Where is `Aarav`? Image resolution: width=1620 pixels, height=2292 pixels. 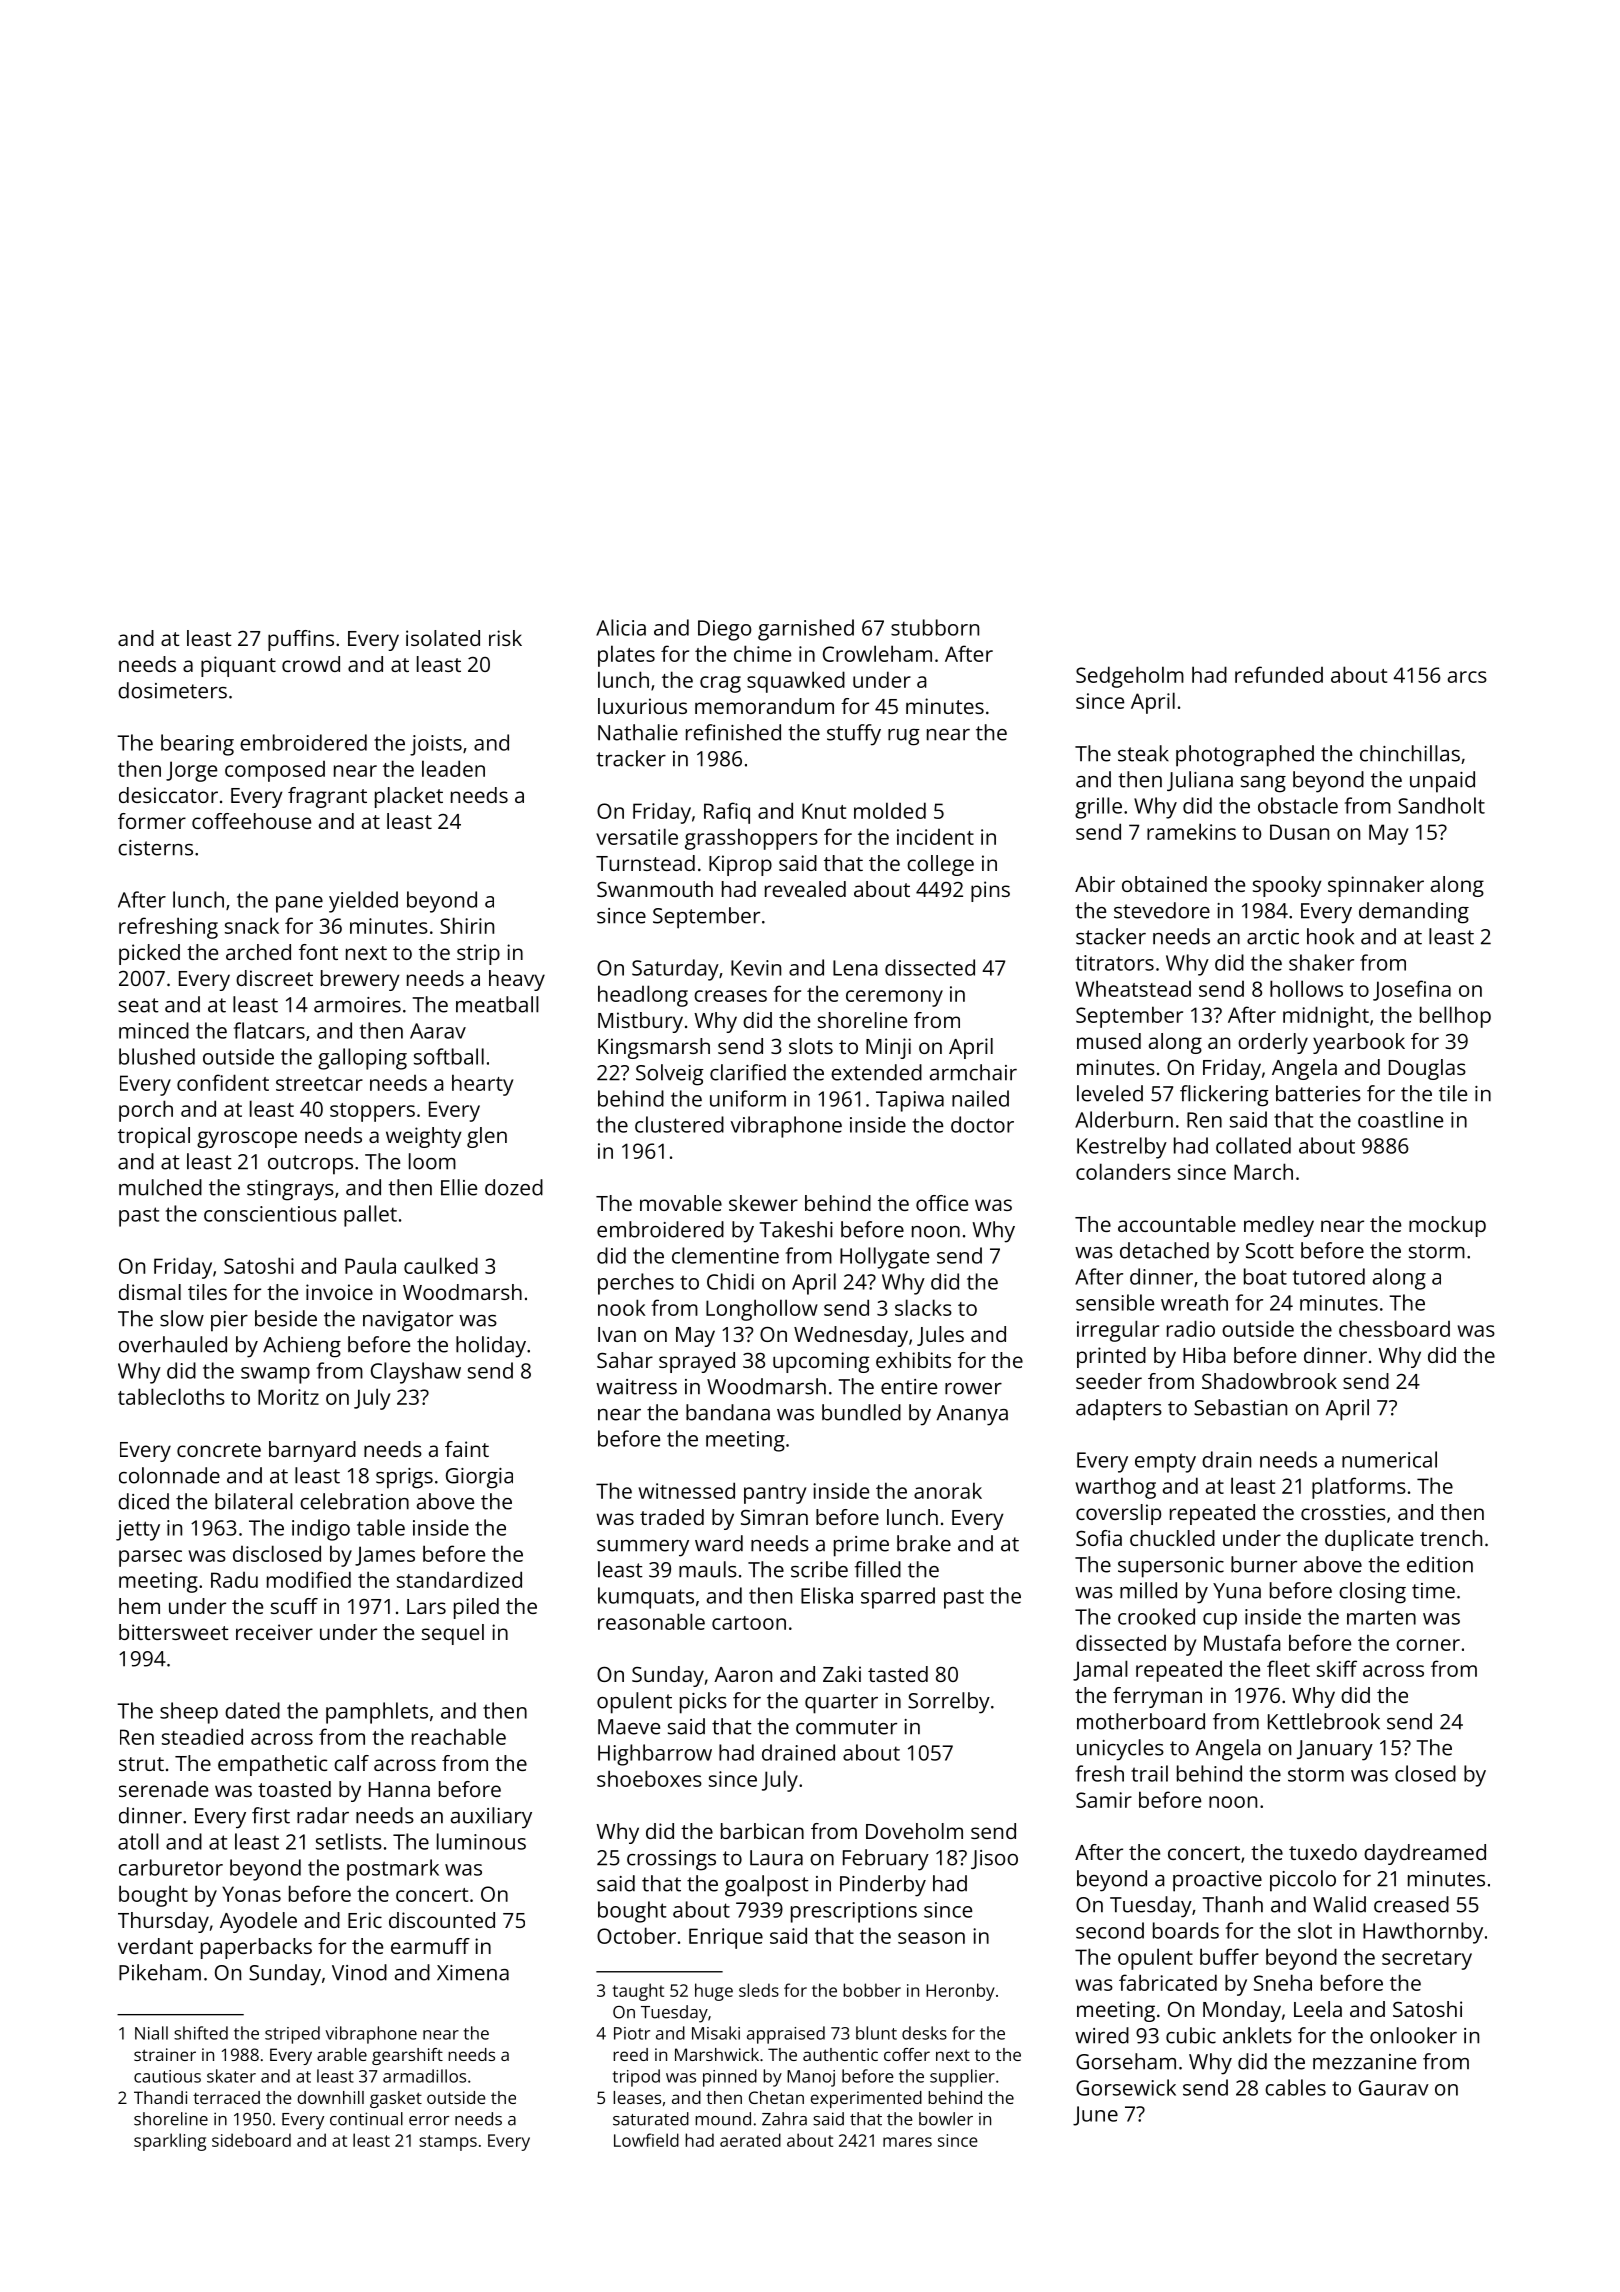
Aarav is located at coordinates (438, 1031).
